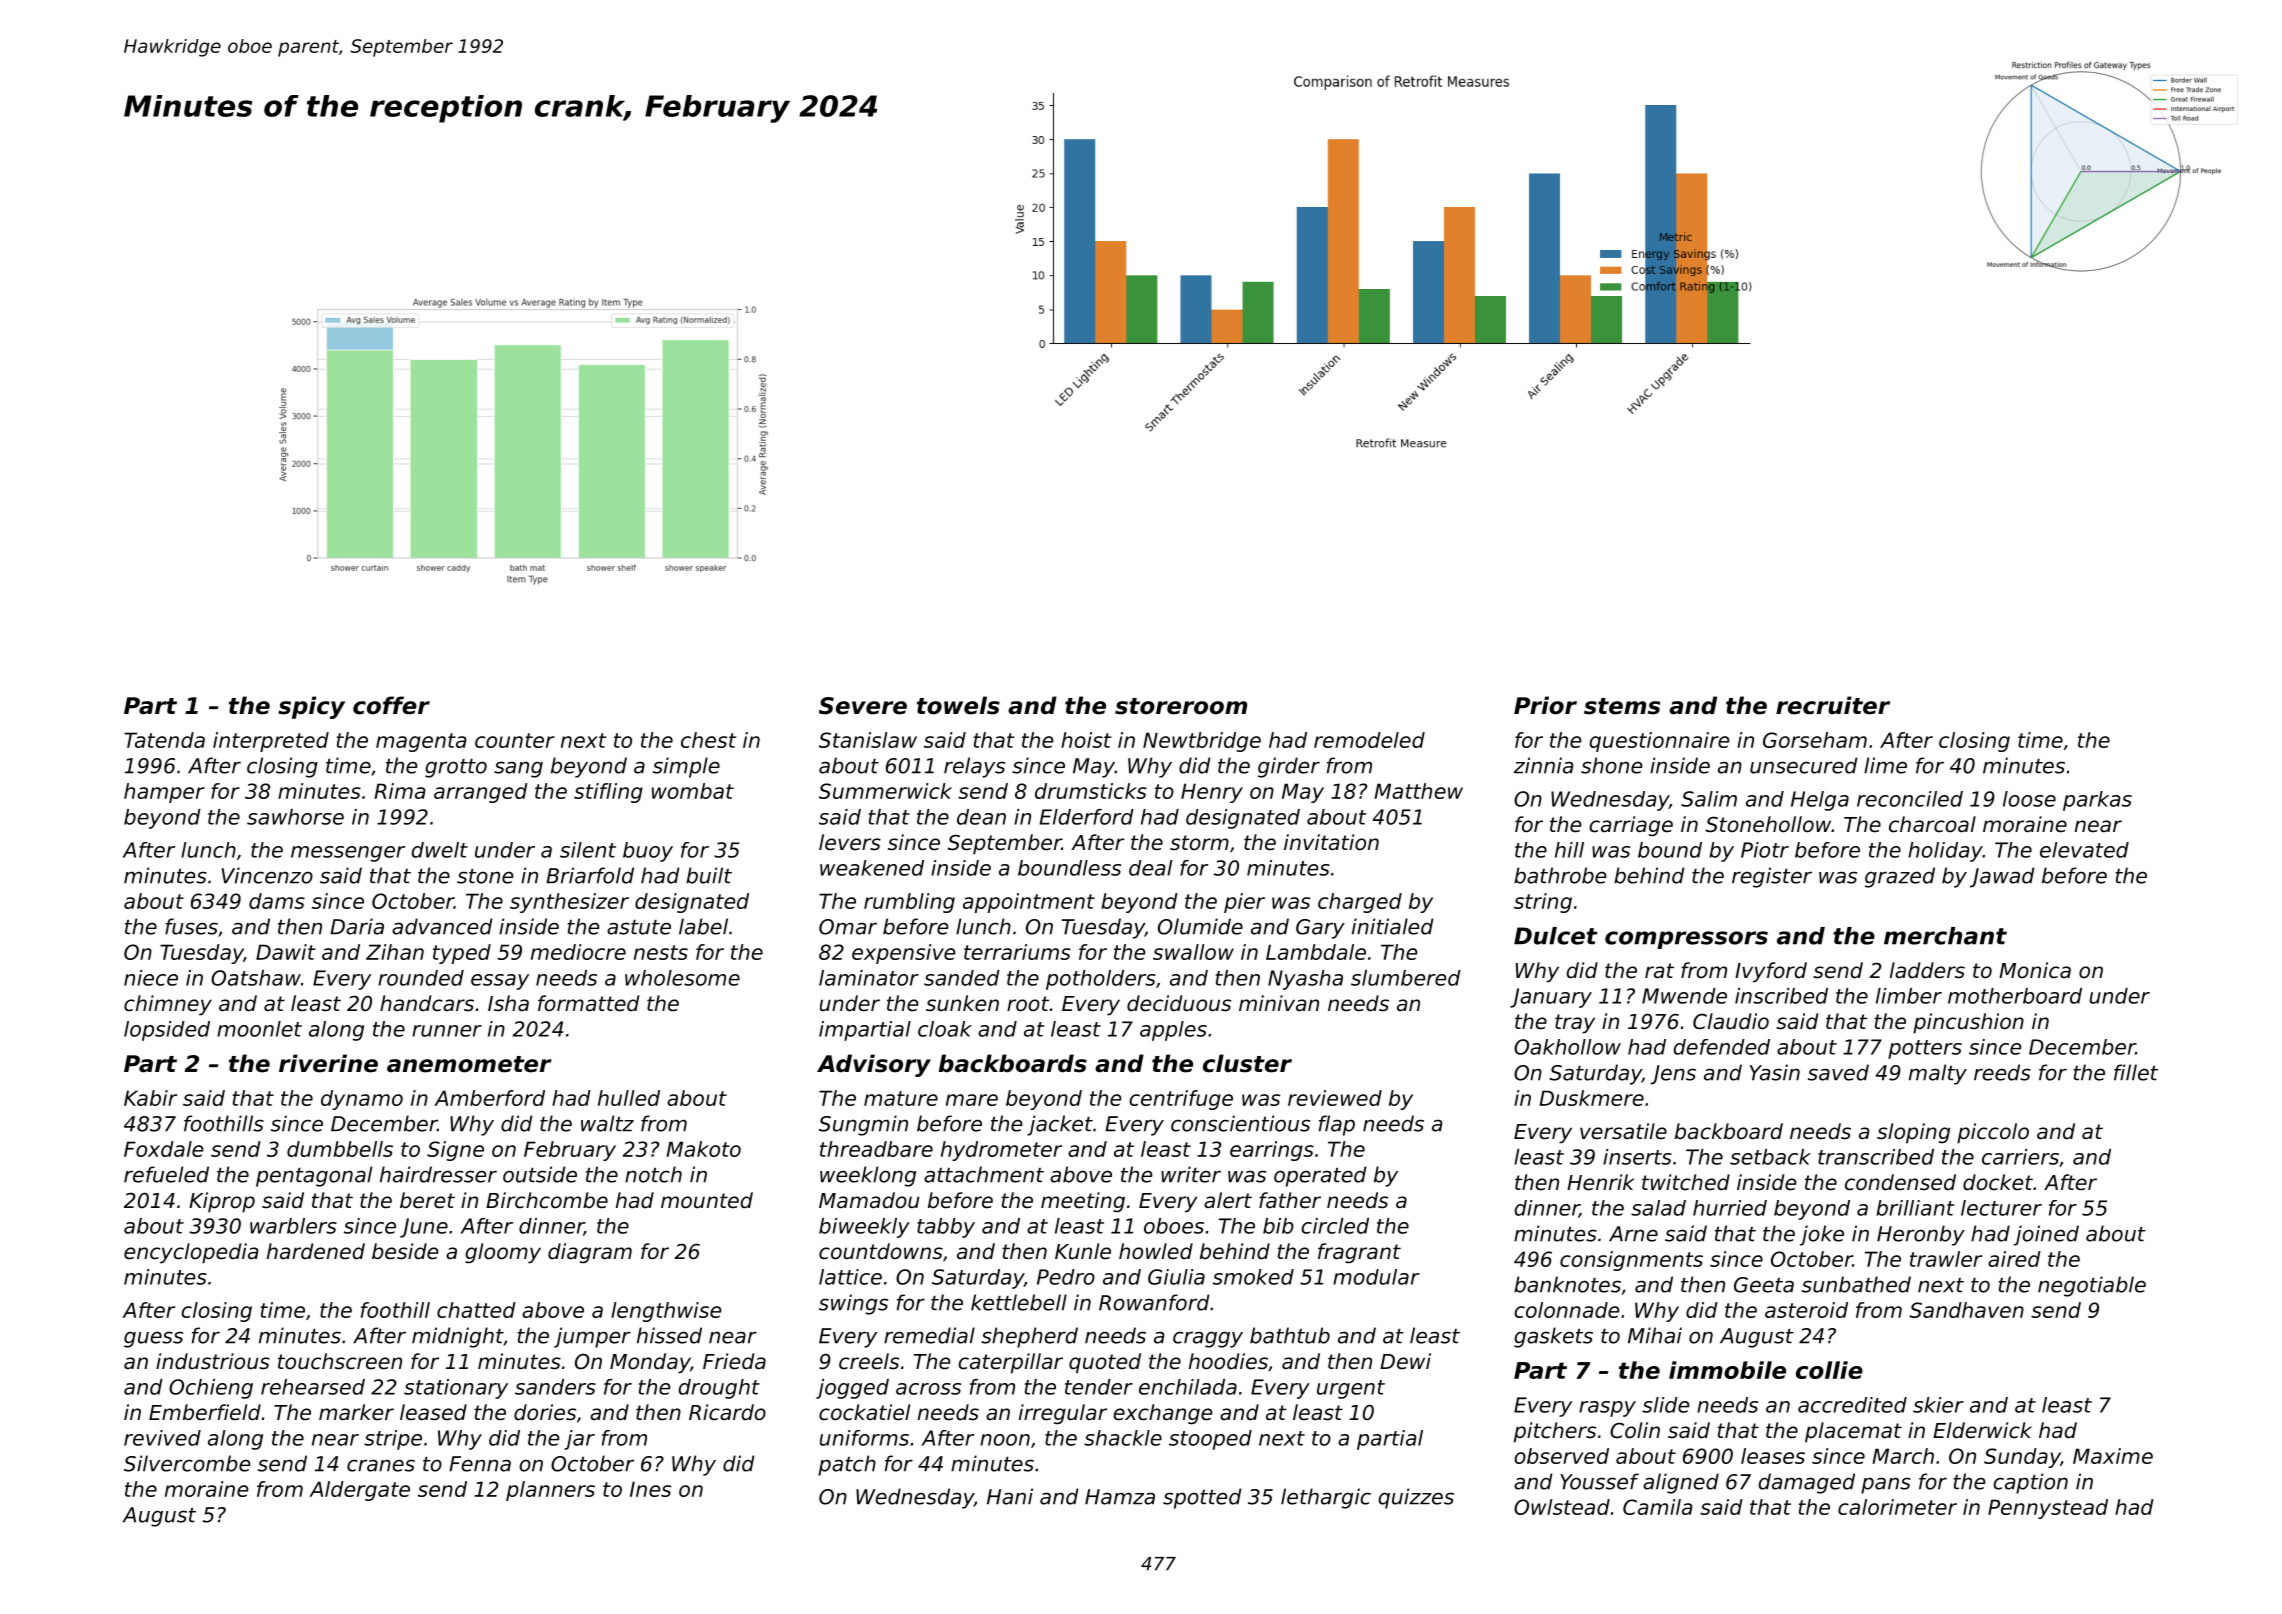 The width and height of the screenshot is (2282, 1614). I want to click on kettlebell, so click(1019, 1302).
